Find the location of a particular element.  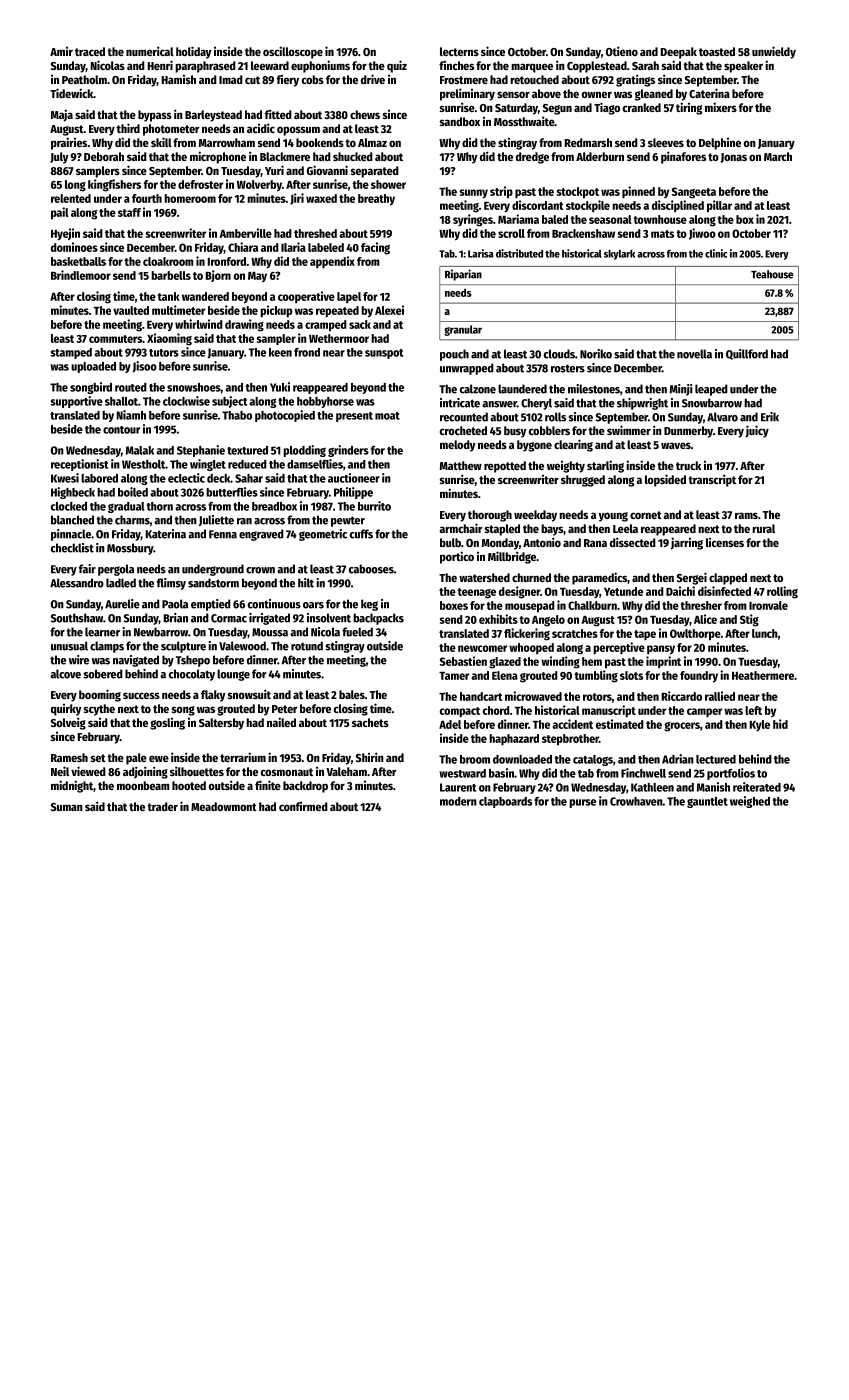

Hyejin is located at coordinates (65, 234).
